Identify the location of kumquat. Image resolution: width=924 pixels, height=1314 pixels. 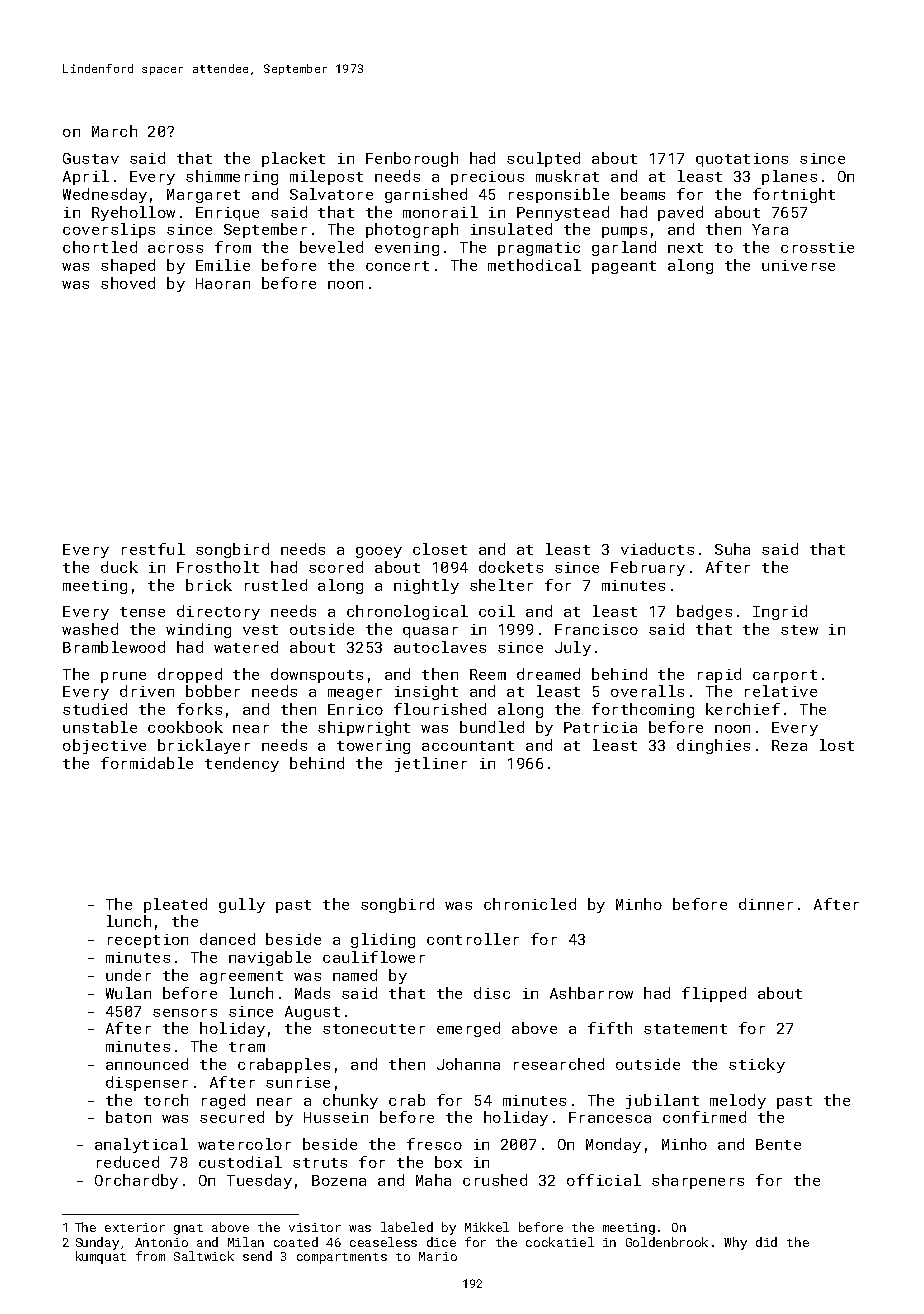
(101, 1257).
